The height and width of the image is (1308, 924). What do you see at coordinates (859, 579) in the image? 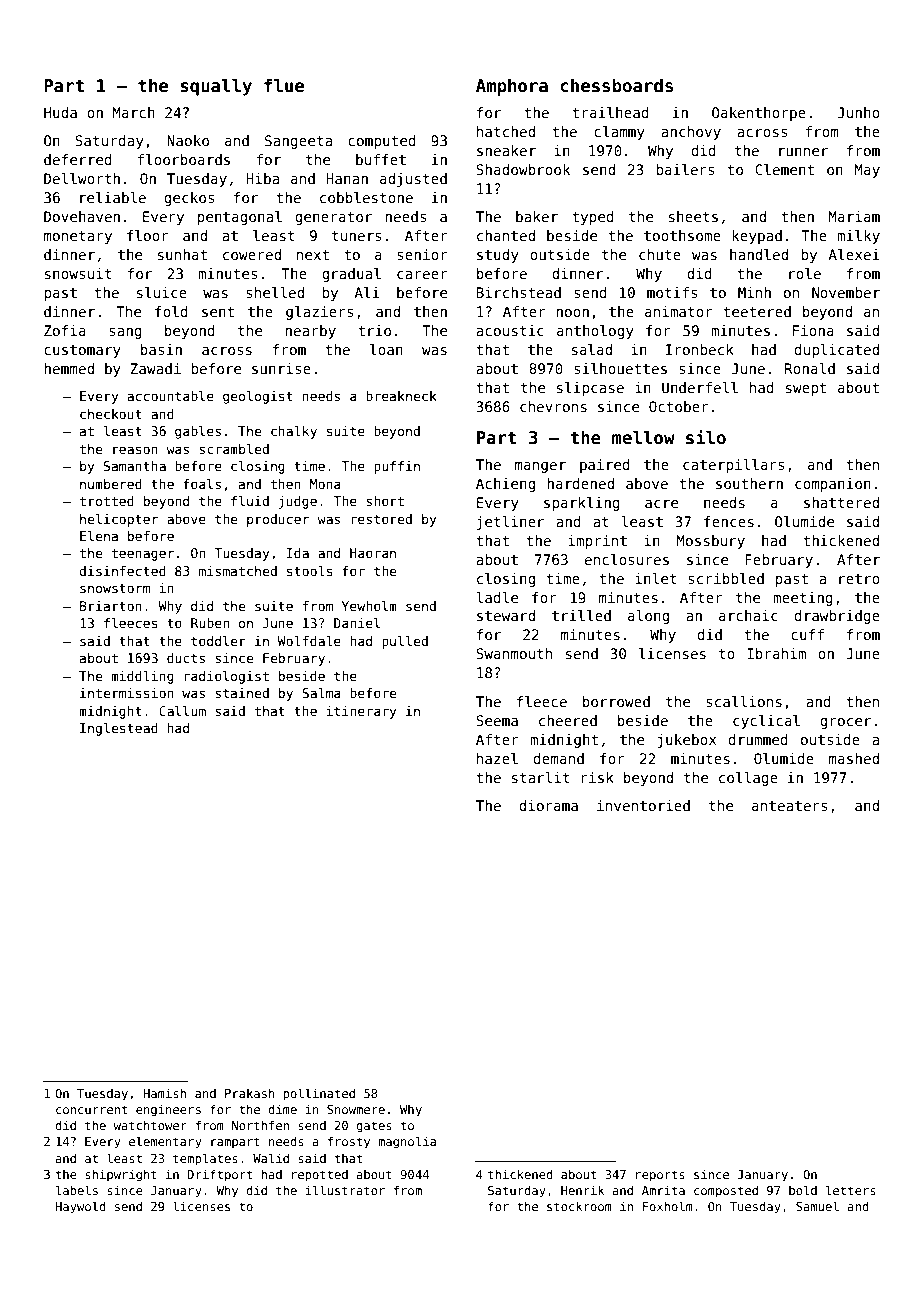
I see `retro` at bounding box center [859, 579].
